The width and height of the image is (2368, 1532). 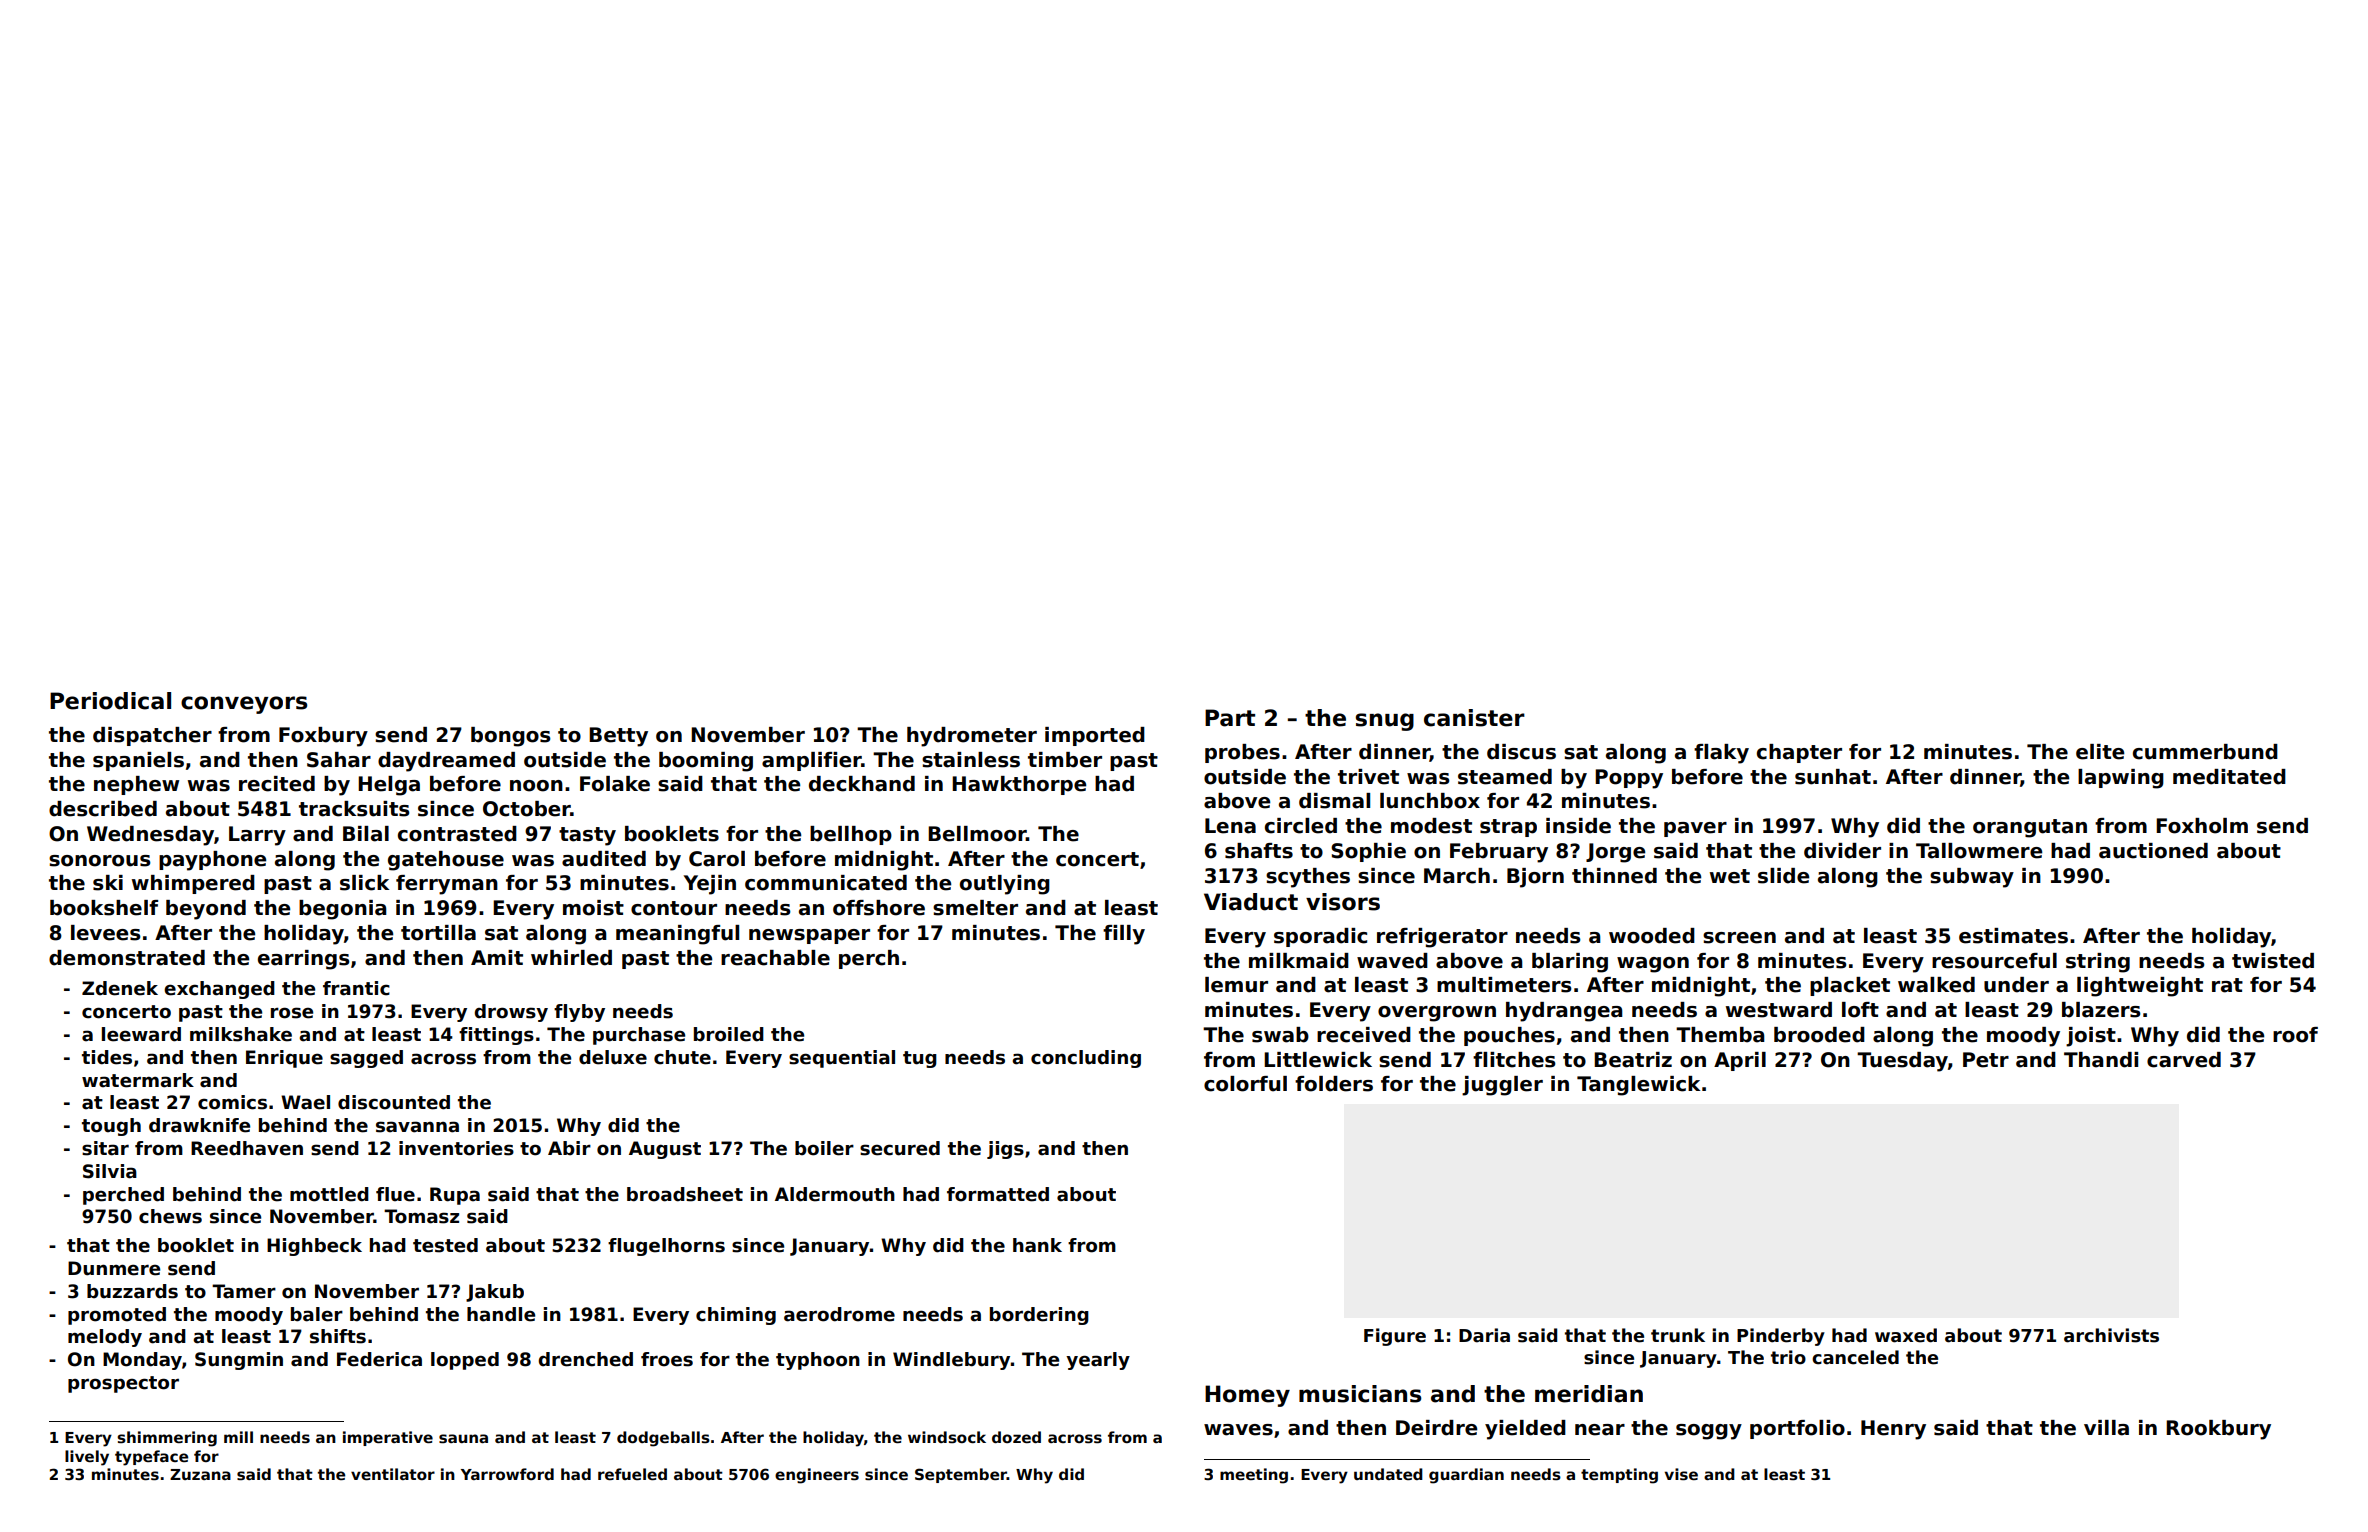 I want to click on chews, so click(x=170, y=1216).
